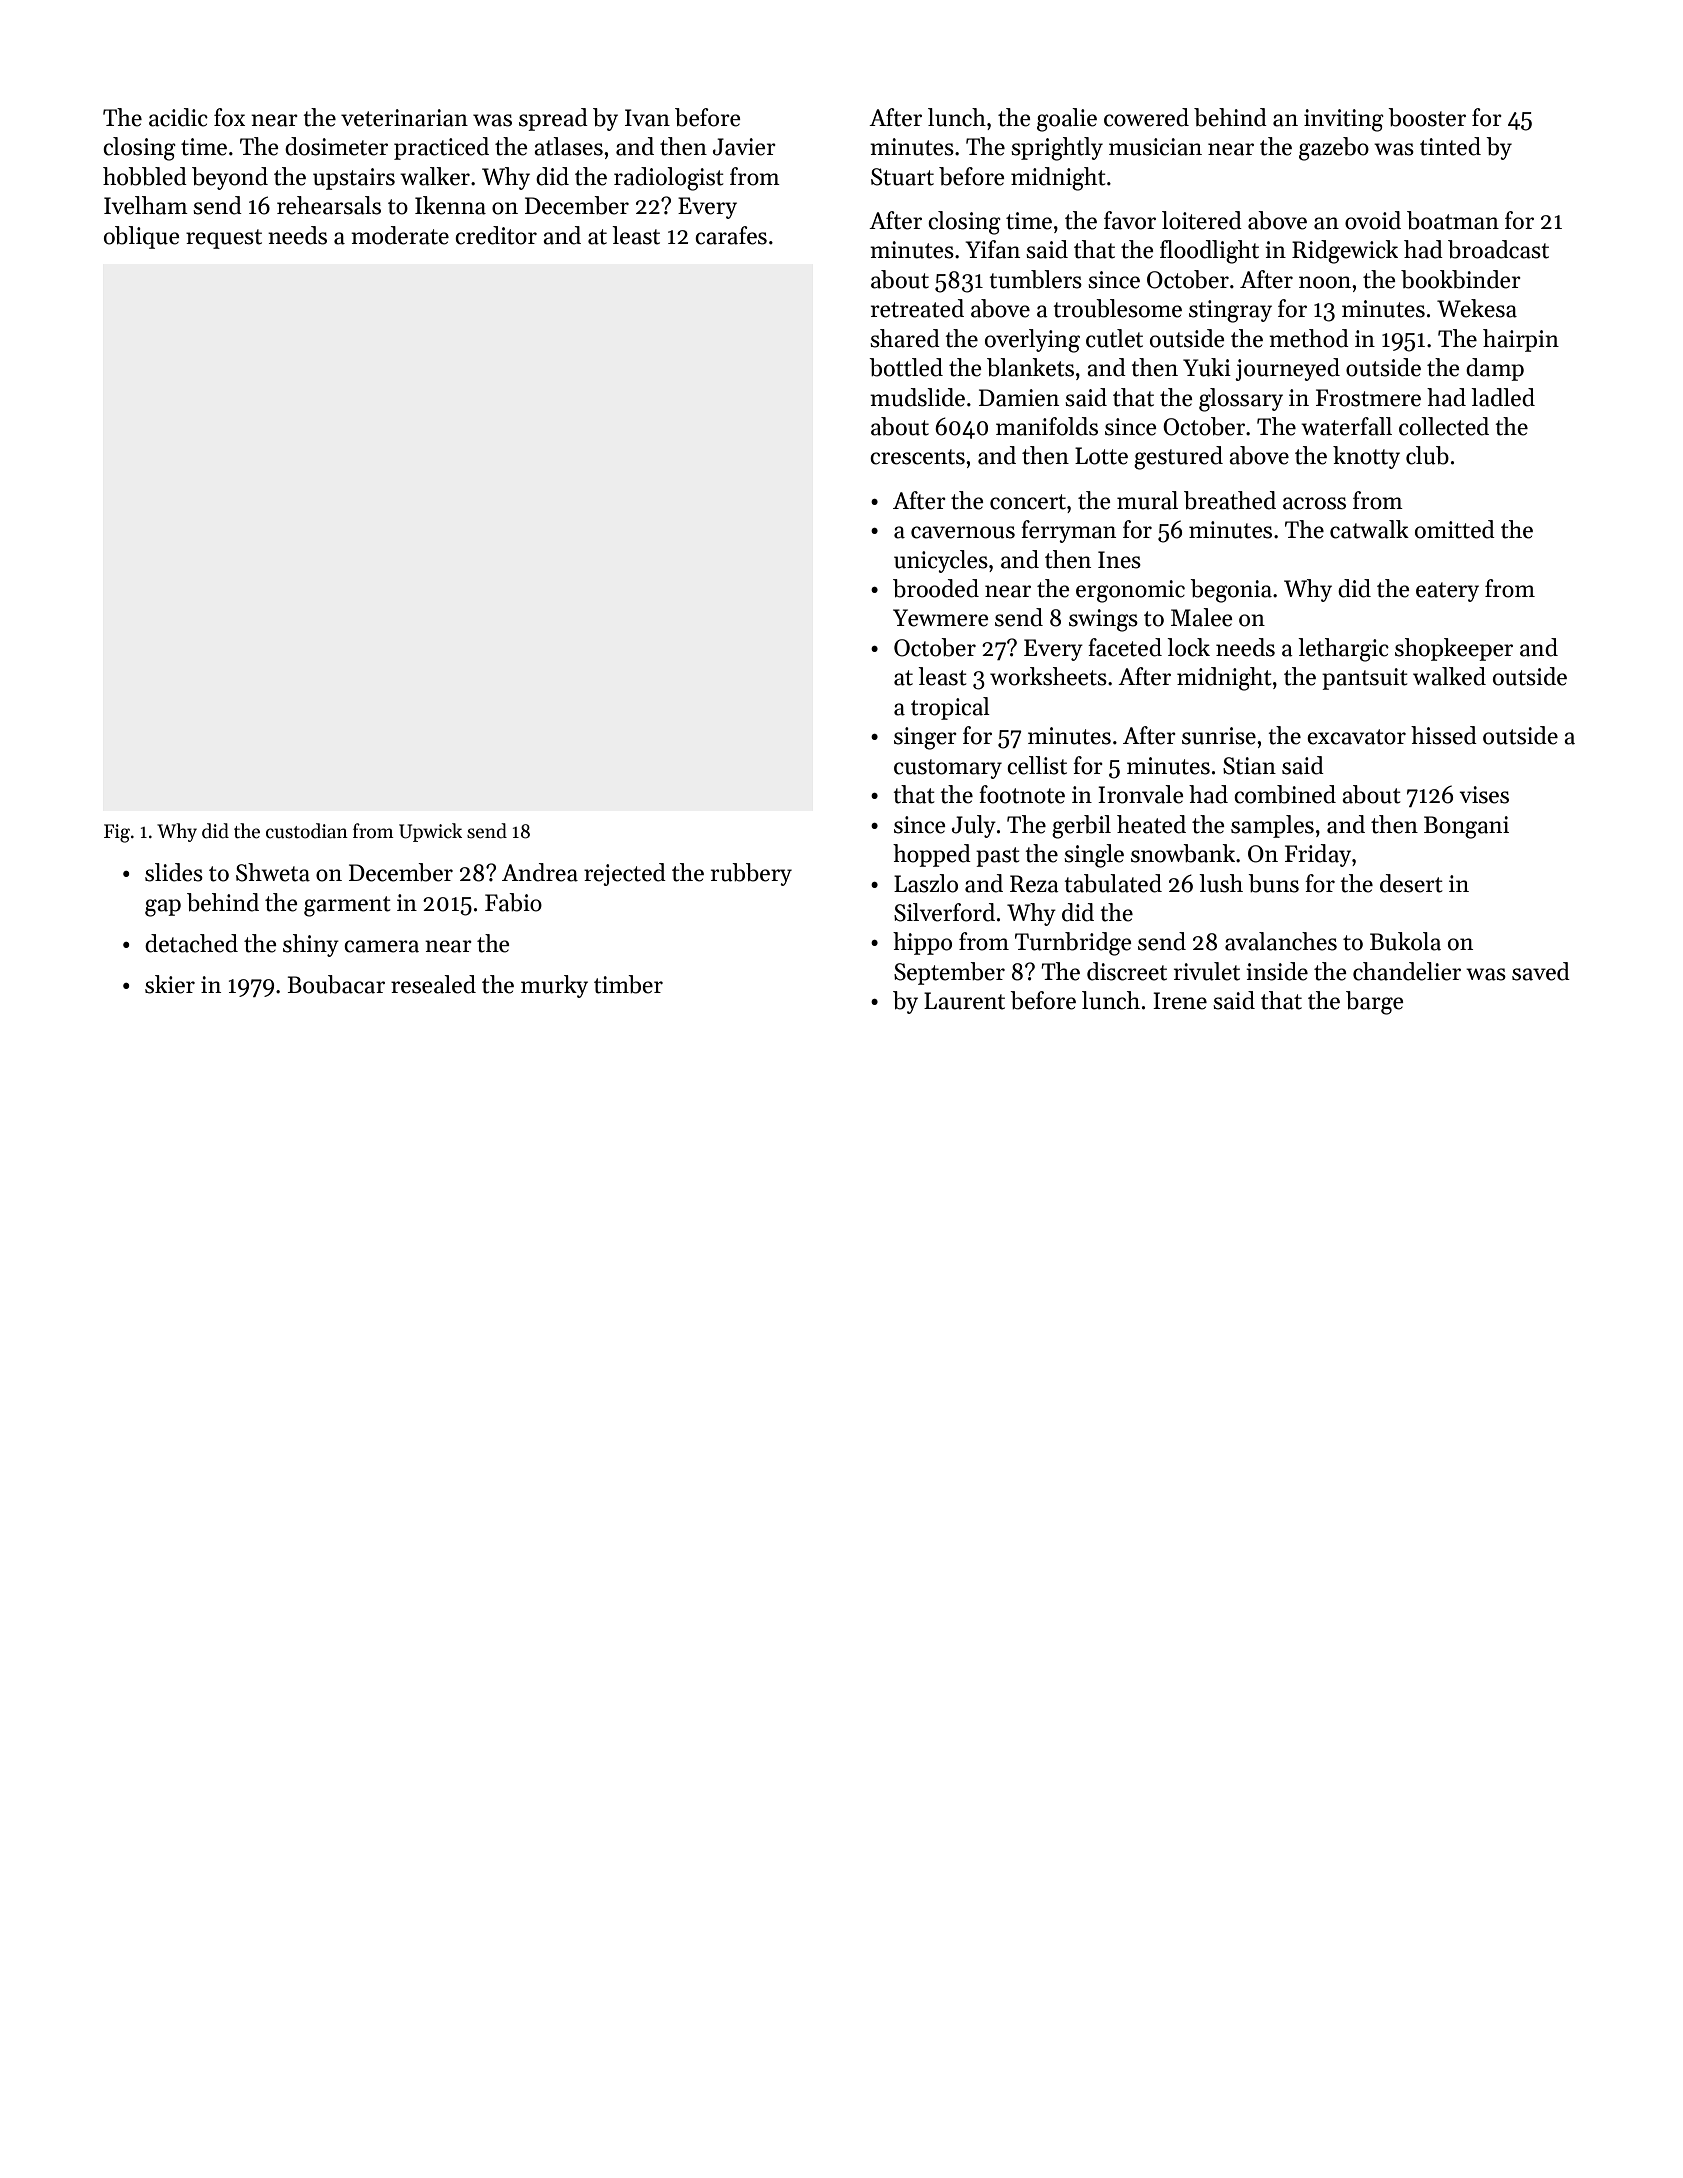 The height and width of the screenshot is (2178, 1683). What do you see at coordinates (170, 984) in the screenshot?
I see `skier` at bounding box center [170, 984].
